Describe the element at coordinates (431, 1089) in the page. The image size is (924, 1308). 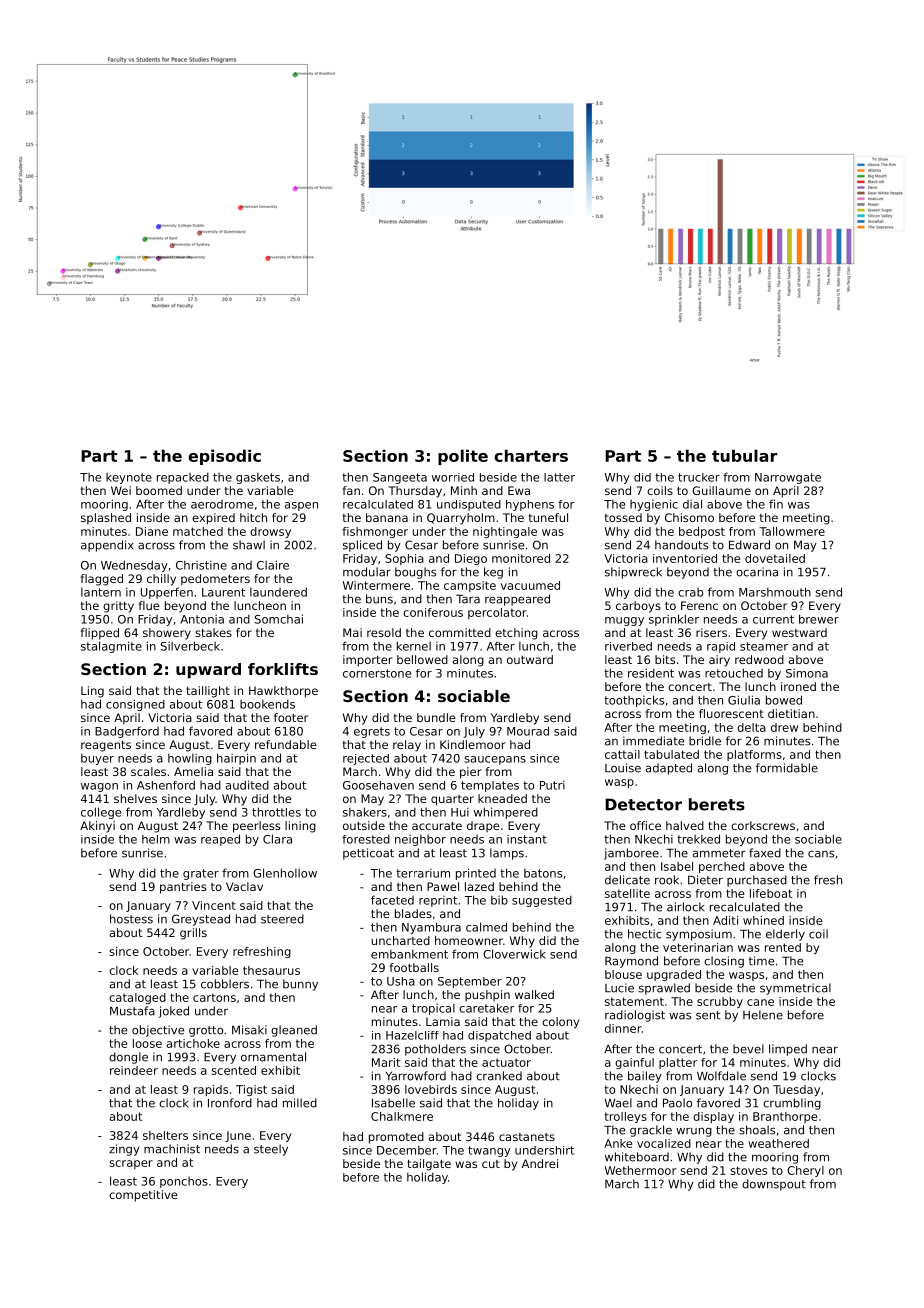
I see `lovebirds` at that location.
